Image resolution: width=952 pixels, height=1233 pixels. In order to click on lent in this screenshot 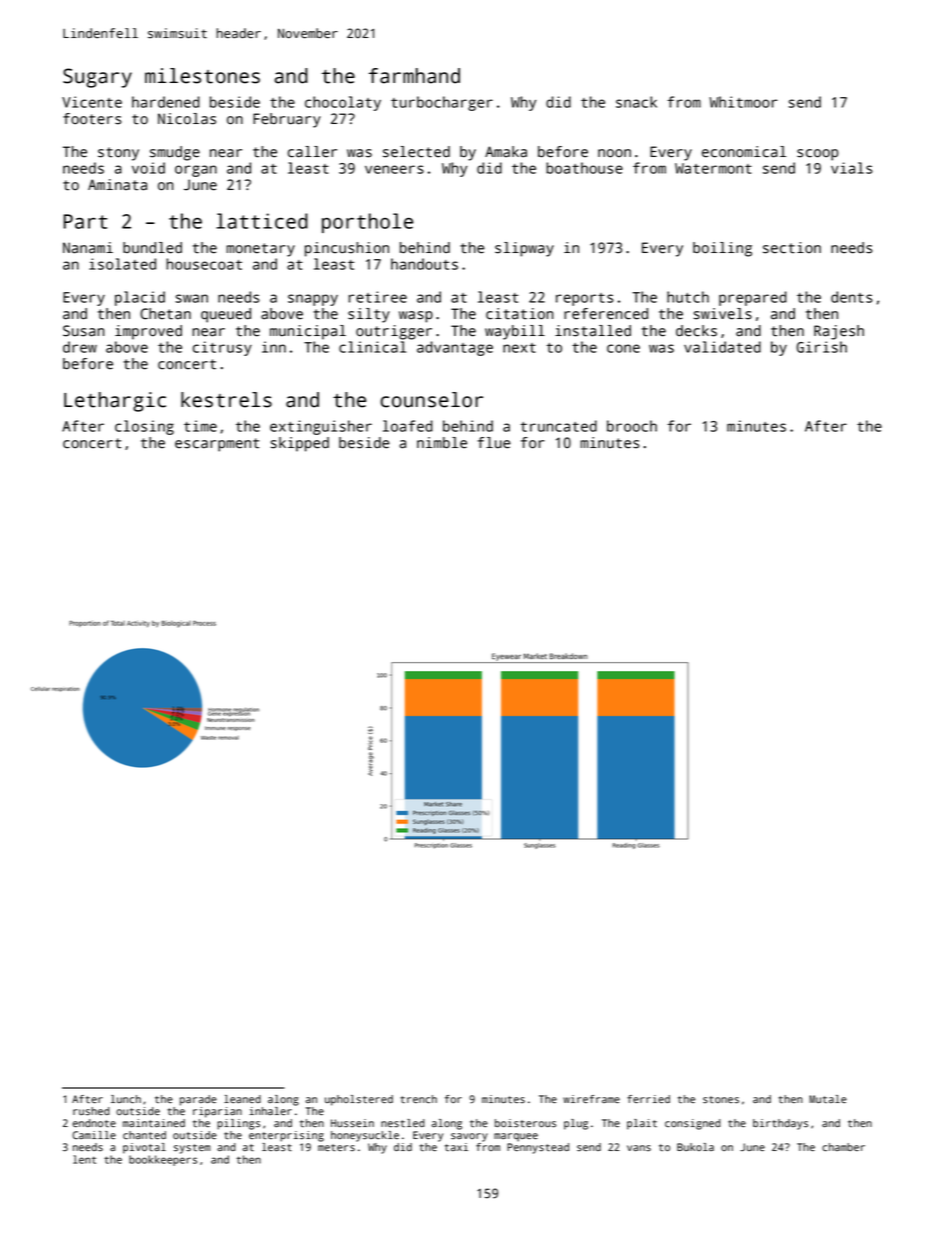, I will do `click(84, 1159)`.
